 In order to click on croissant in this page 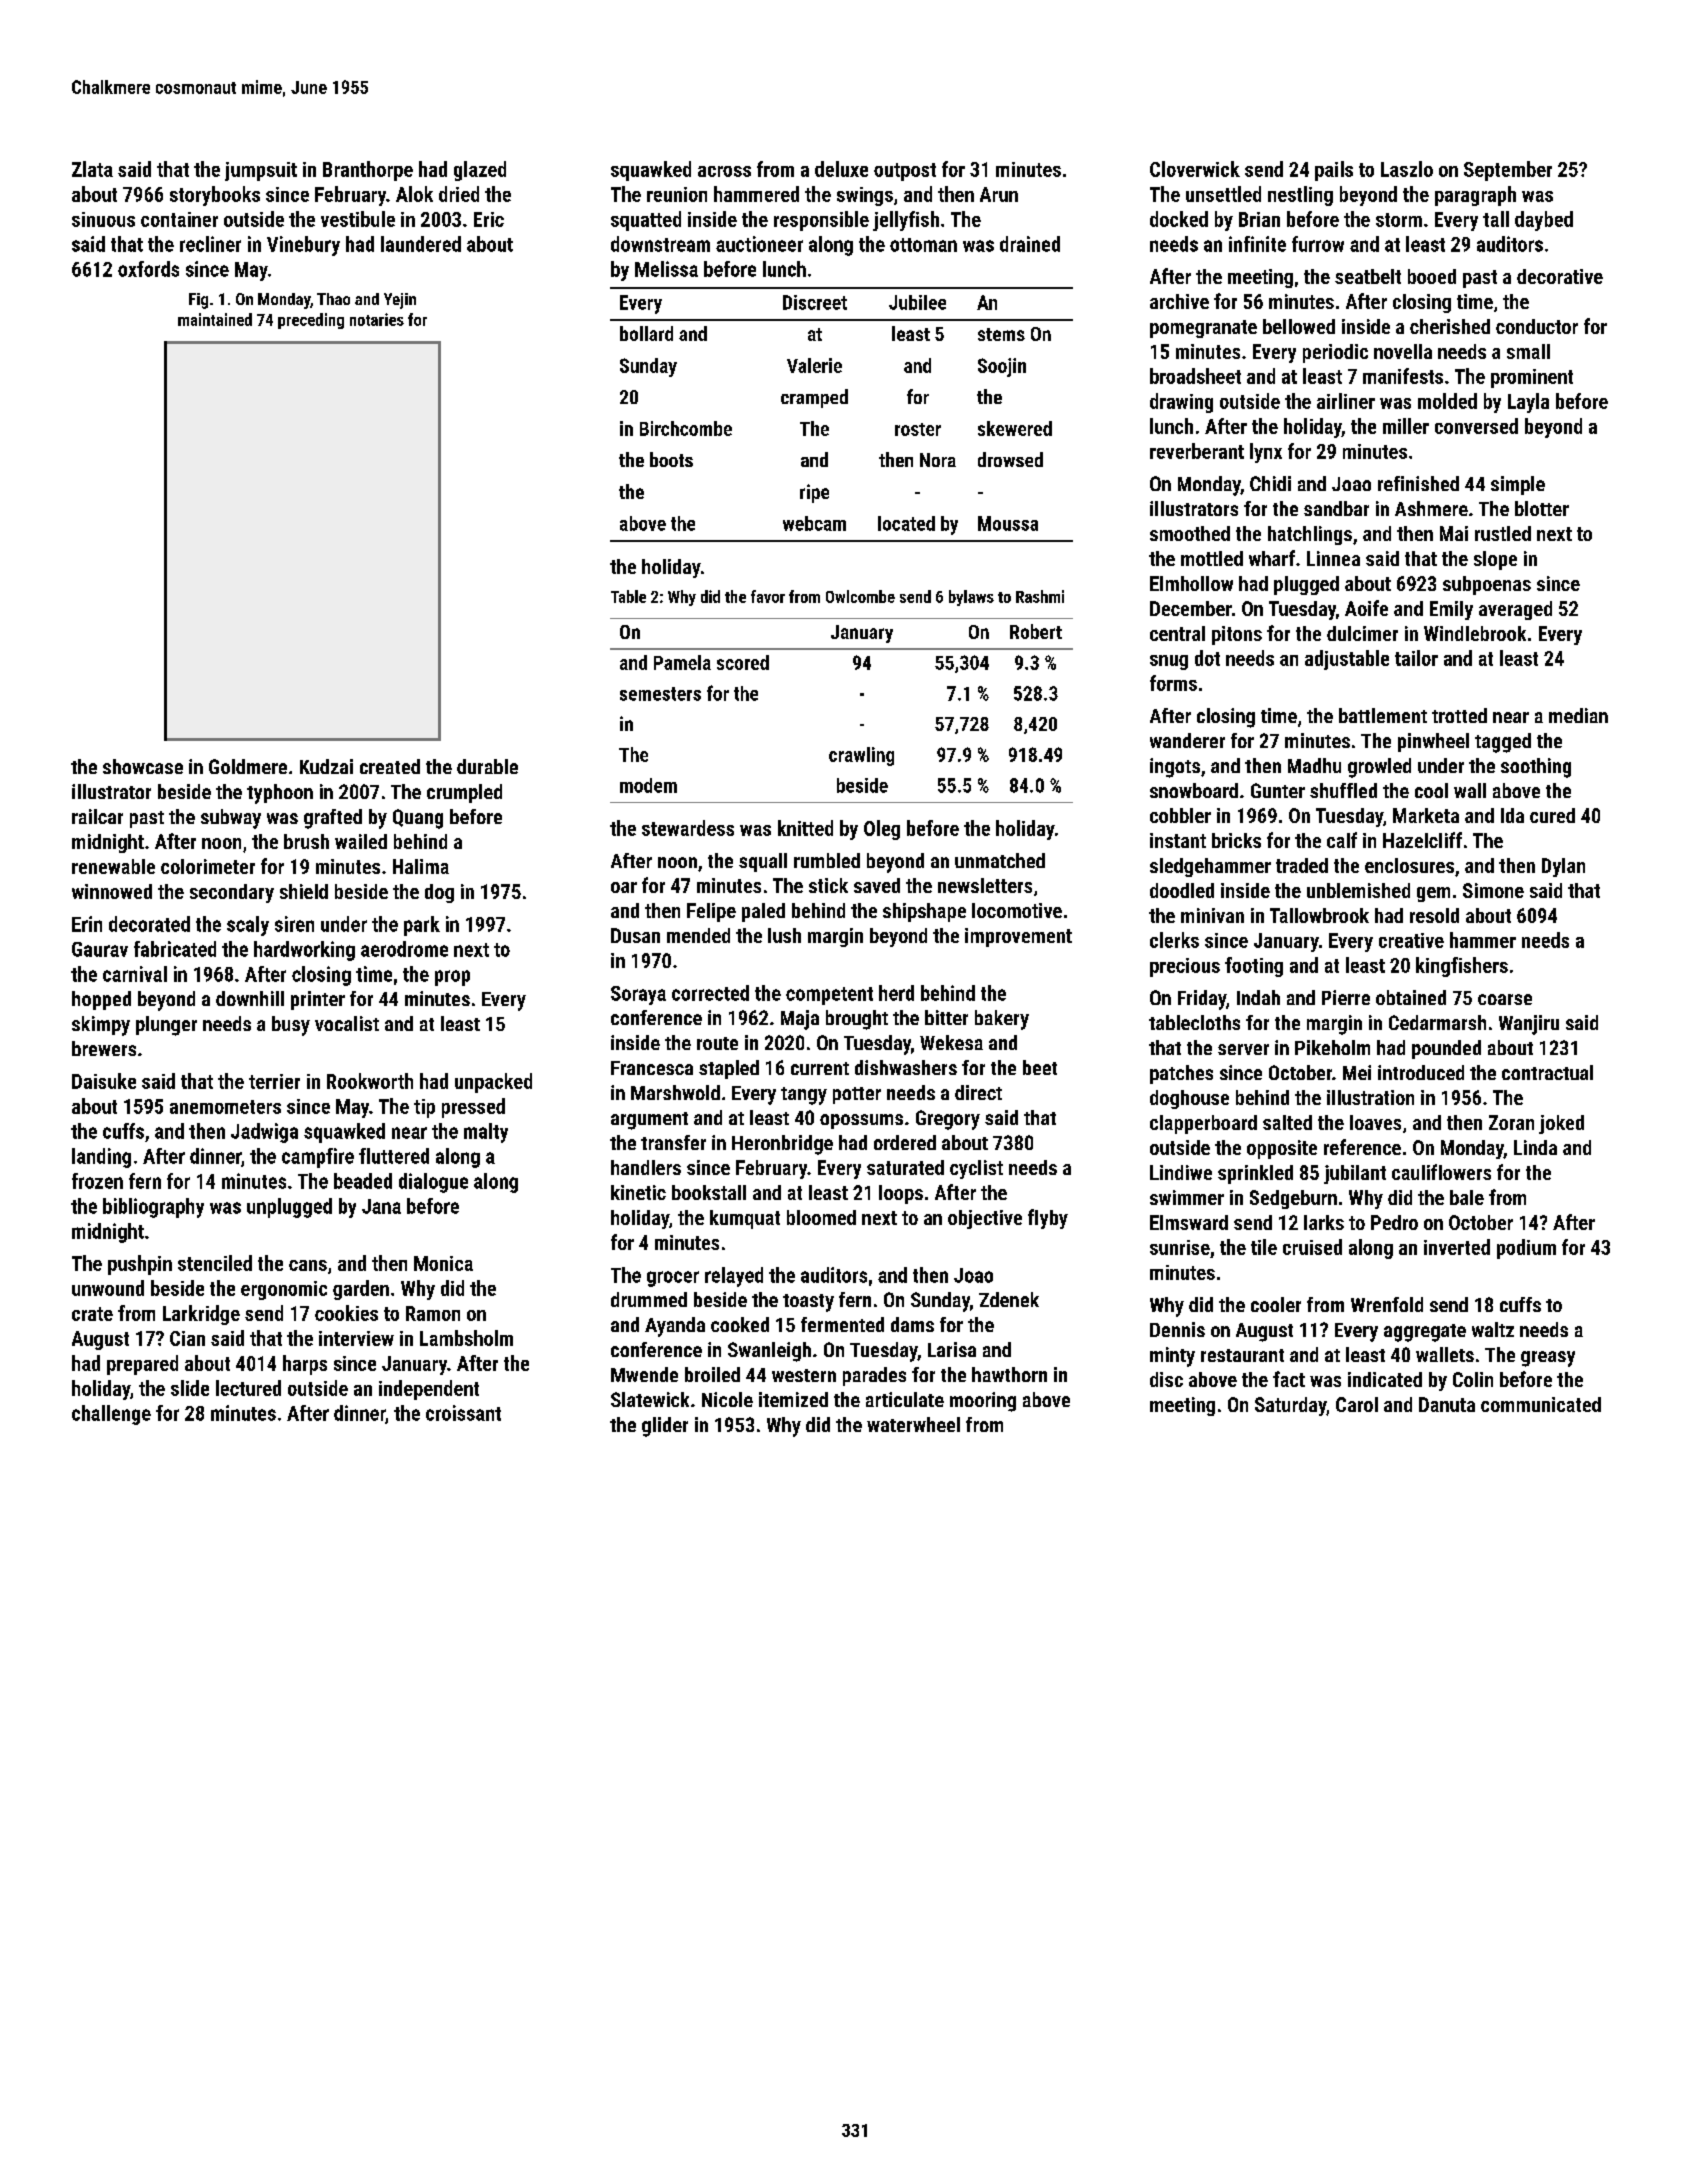, I will do `click(463, 1413)`.
